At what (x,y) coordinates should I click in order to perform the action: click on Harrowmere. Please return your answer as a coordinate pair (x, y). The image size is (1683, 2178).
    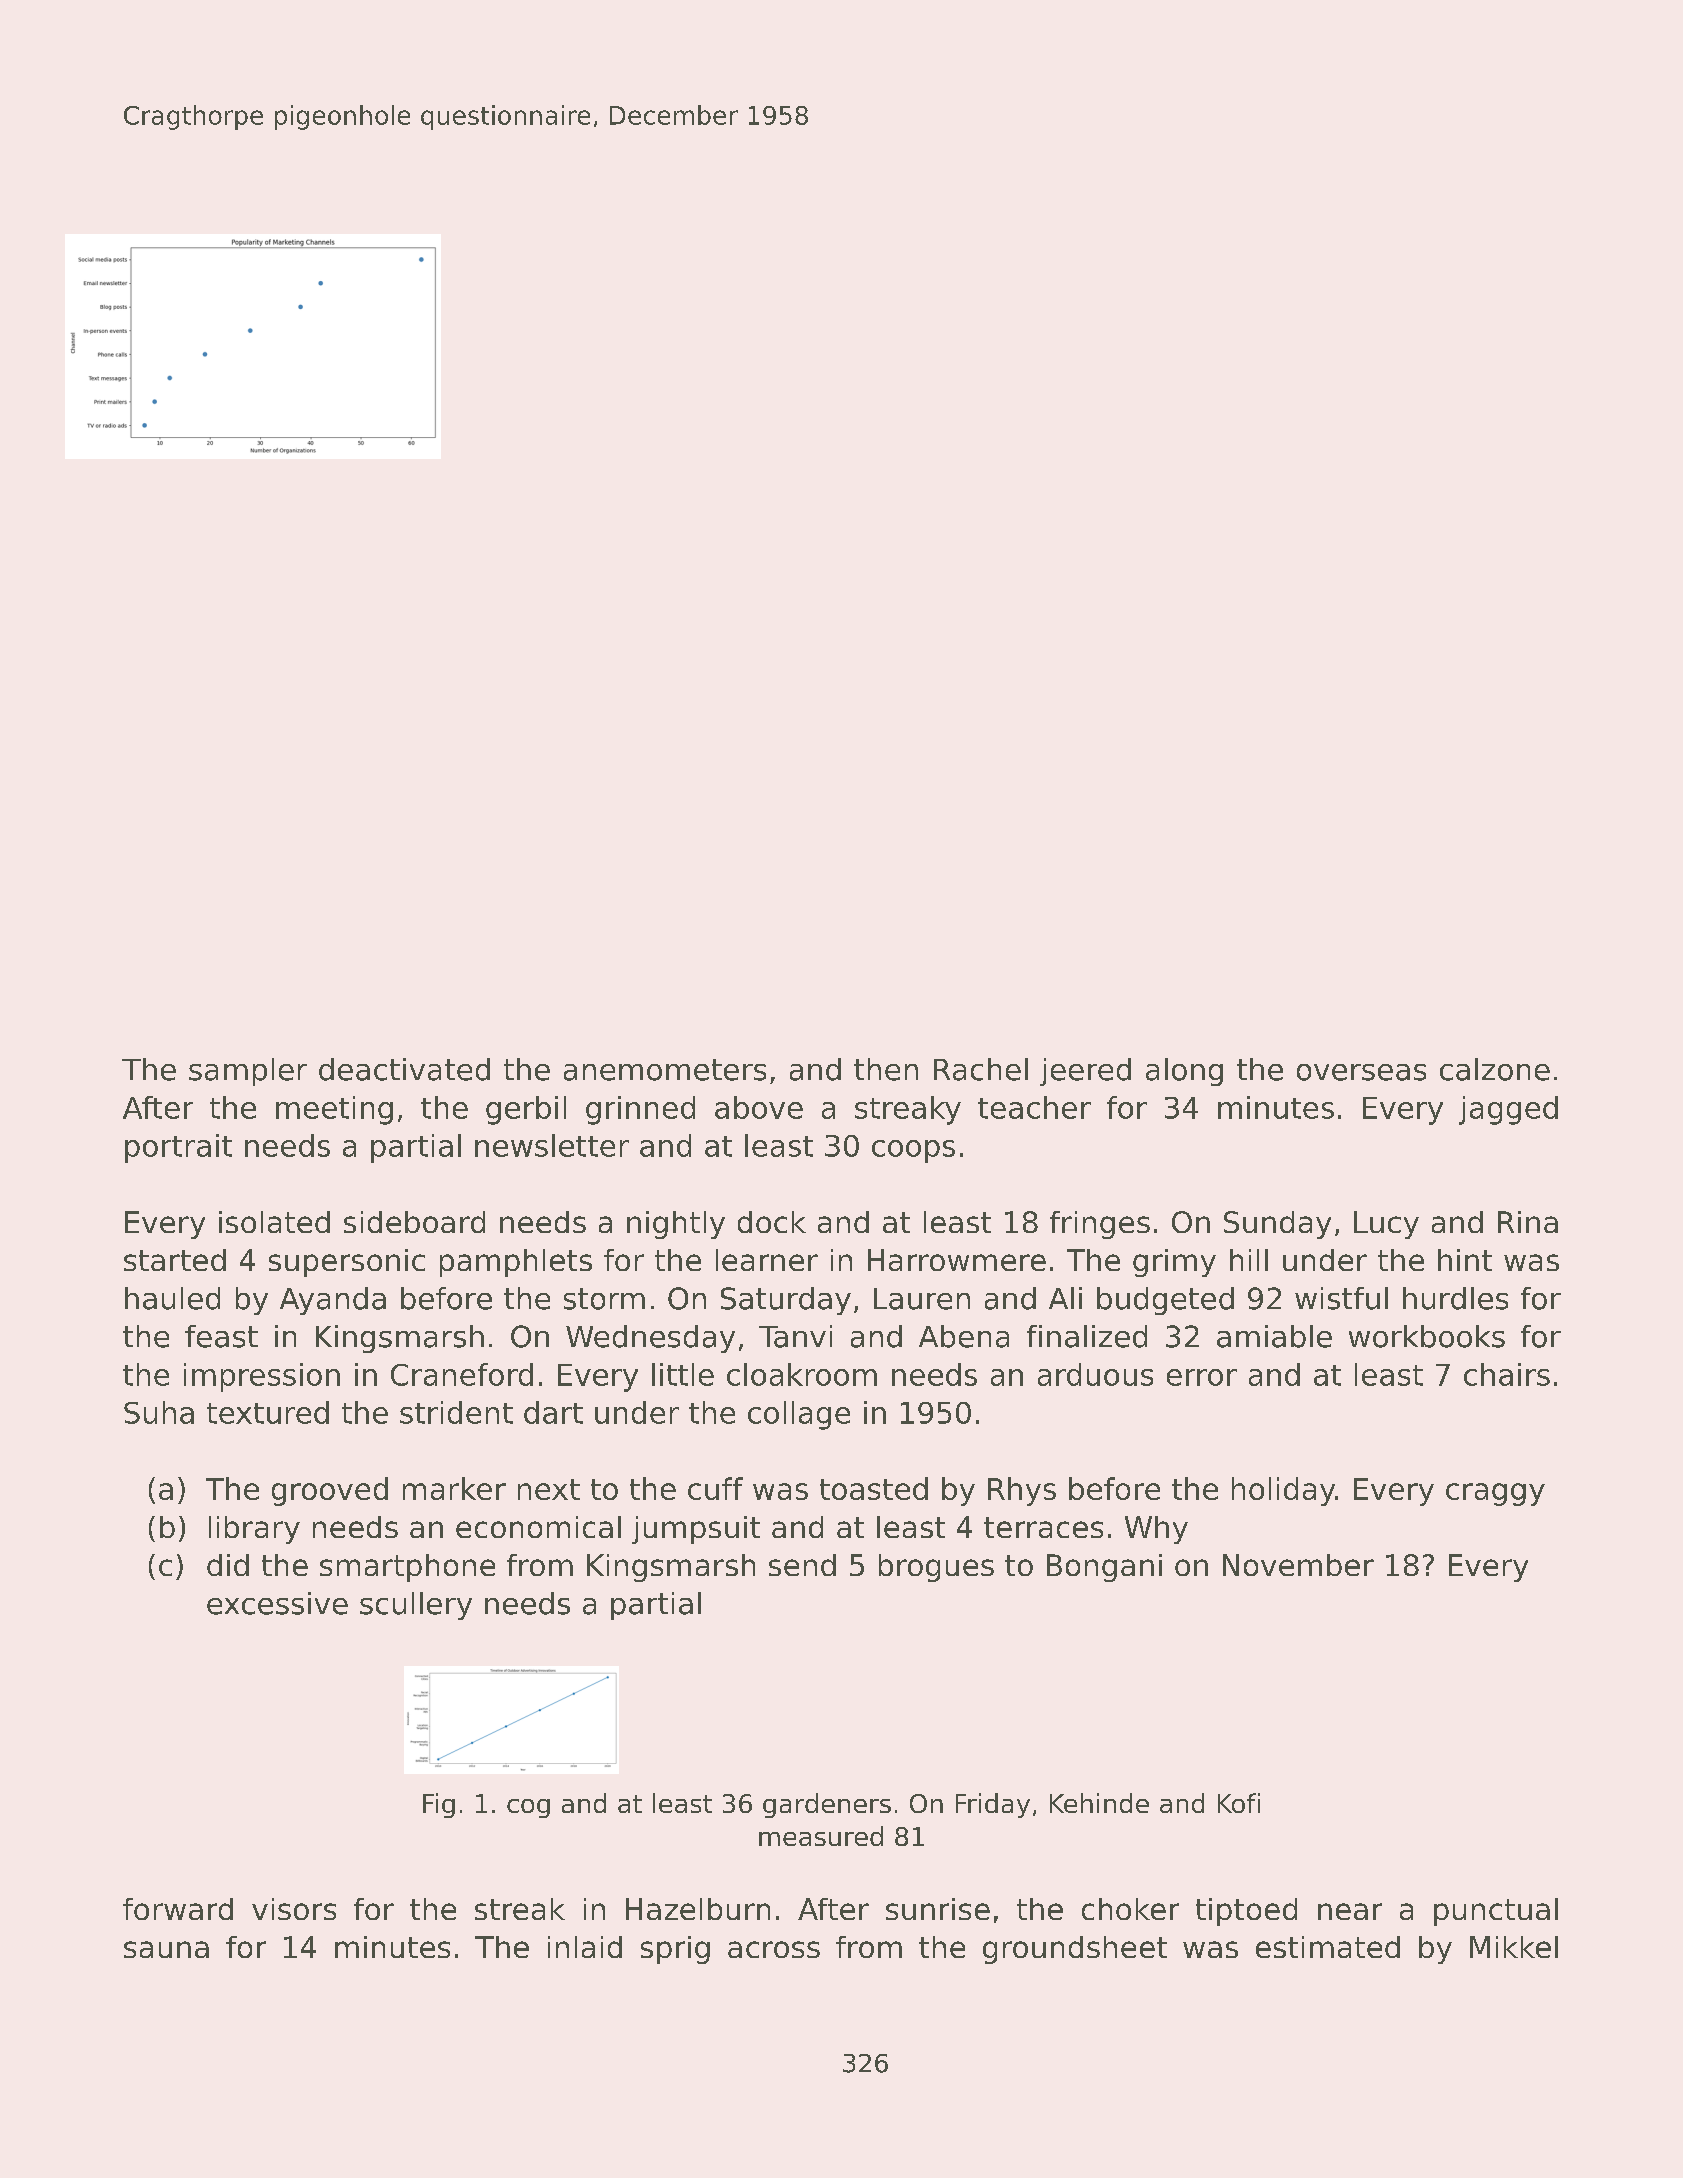
    Looking at the image, I should click on (957, 1260).
